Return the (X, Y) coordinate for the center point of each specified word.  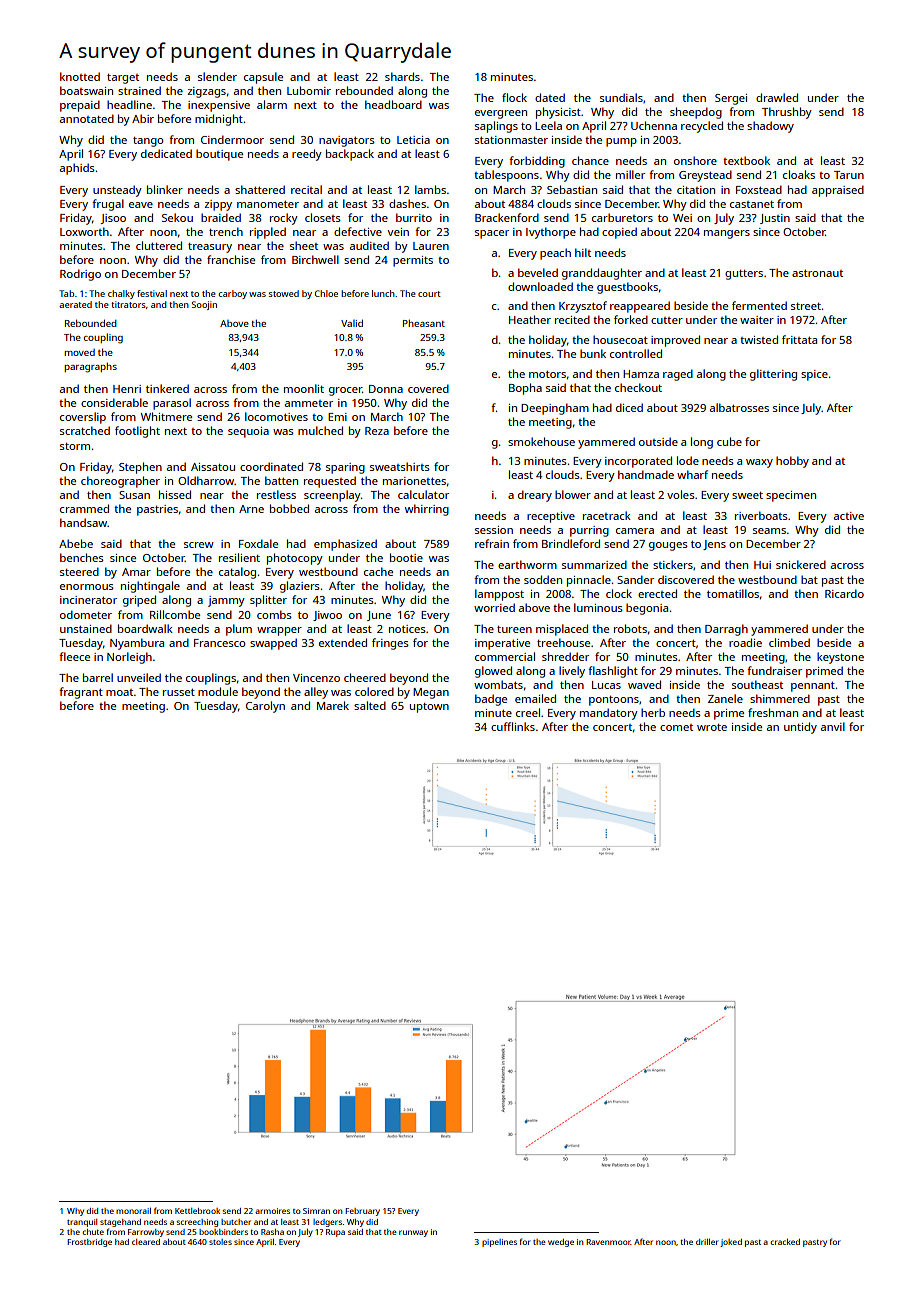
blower (573, 494)
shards (402, 76)
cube (729, 441)
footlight (137, 432)
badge (491, 700)
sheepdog (696, 113)
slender (217, 76)
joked (731, 1243)
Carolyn (265, 707)
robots (630, 628)
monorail (133, 1211)
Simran (316, 1211)
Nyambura (137, 644)
